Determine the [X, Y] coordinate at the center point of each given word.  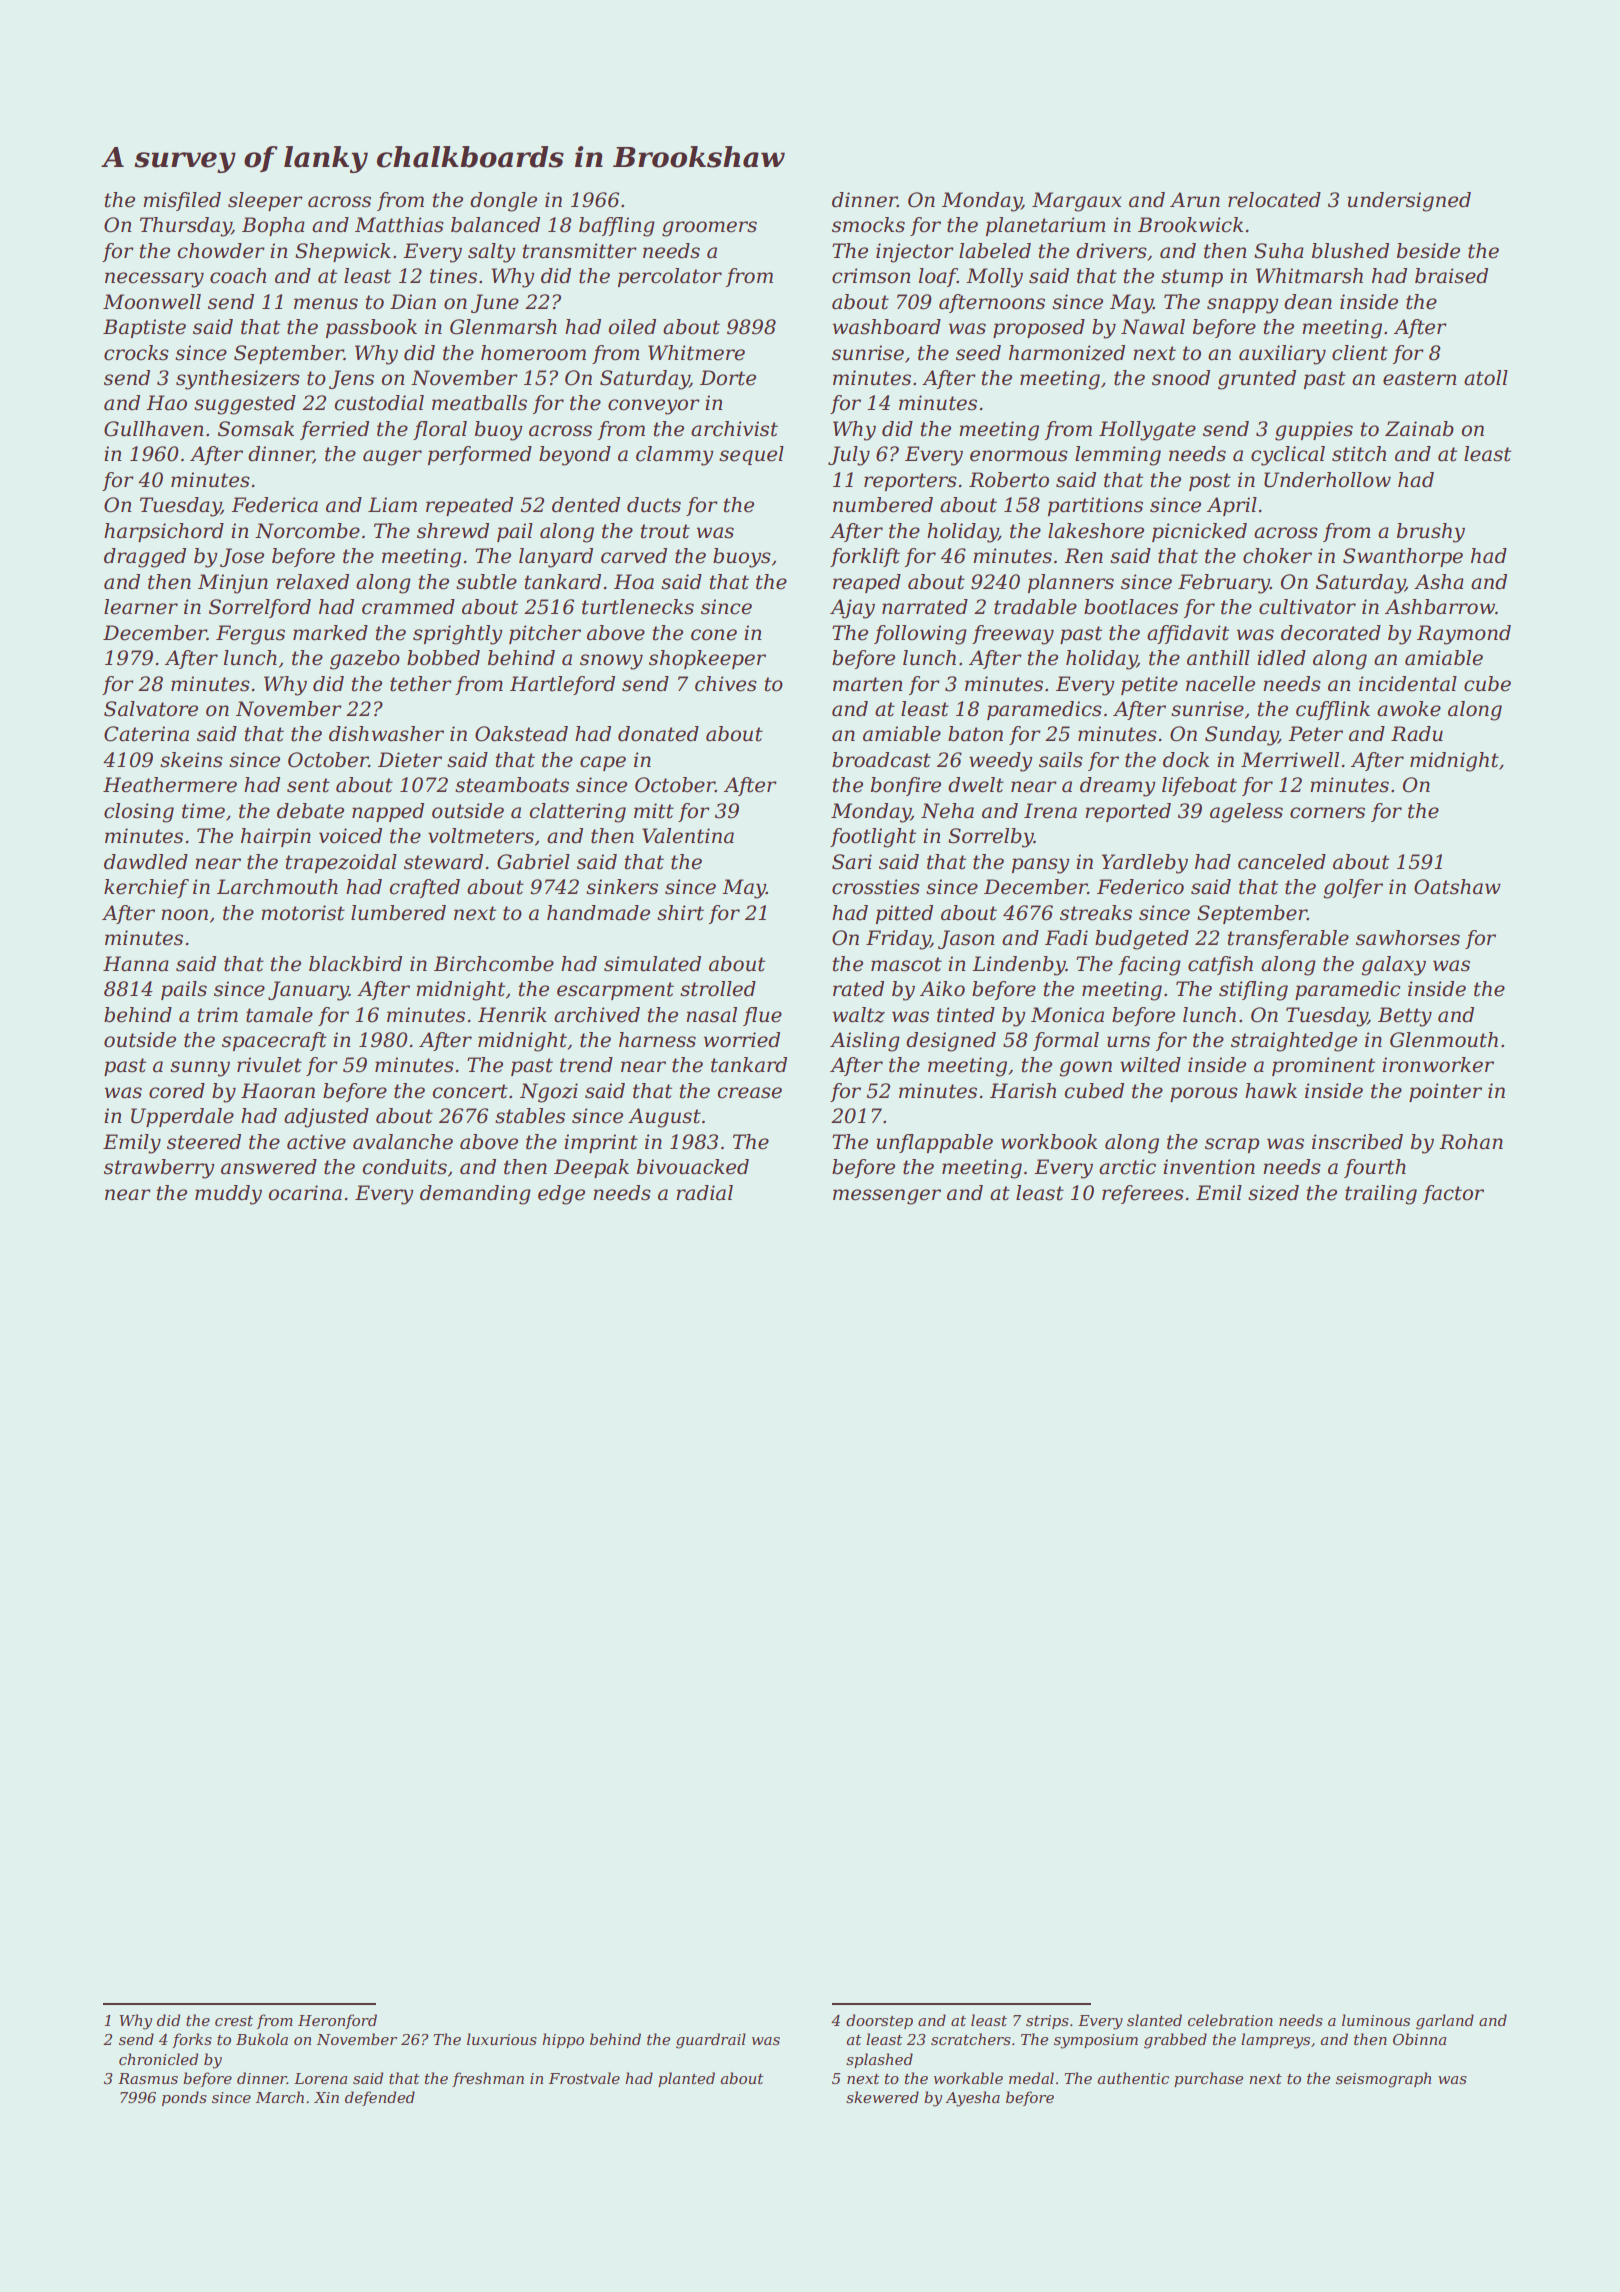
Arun [1195, 200]
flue [762, 1016]
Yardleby [1144, 864]
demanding [475, 1195]
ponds [184, 2098]
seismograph [1383, 2080]
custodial [379, 403]
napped [388, 812]
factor [1453, 1194]
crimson [871, 276]
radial [704, 1193]
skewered [882, 2097]
